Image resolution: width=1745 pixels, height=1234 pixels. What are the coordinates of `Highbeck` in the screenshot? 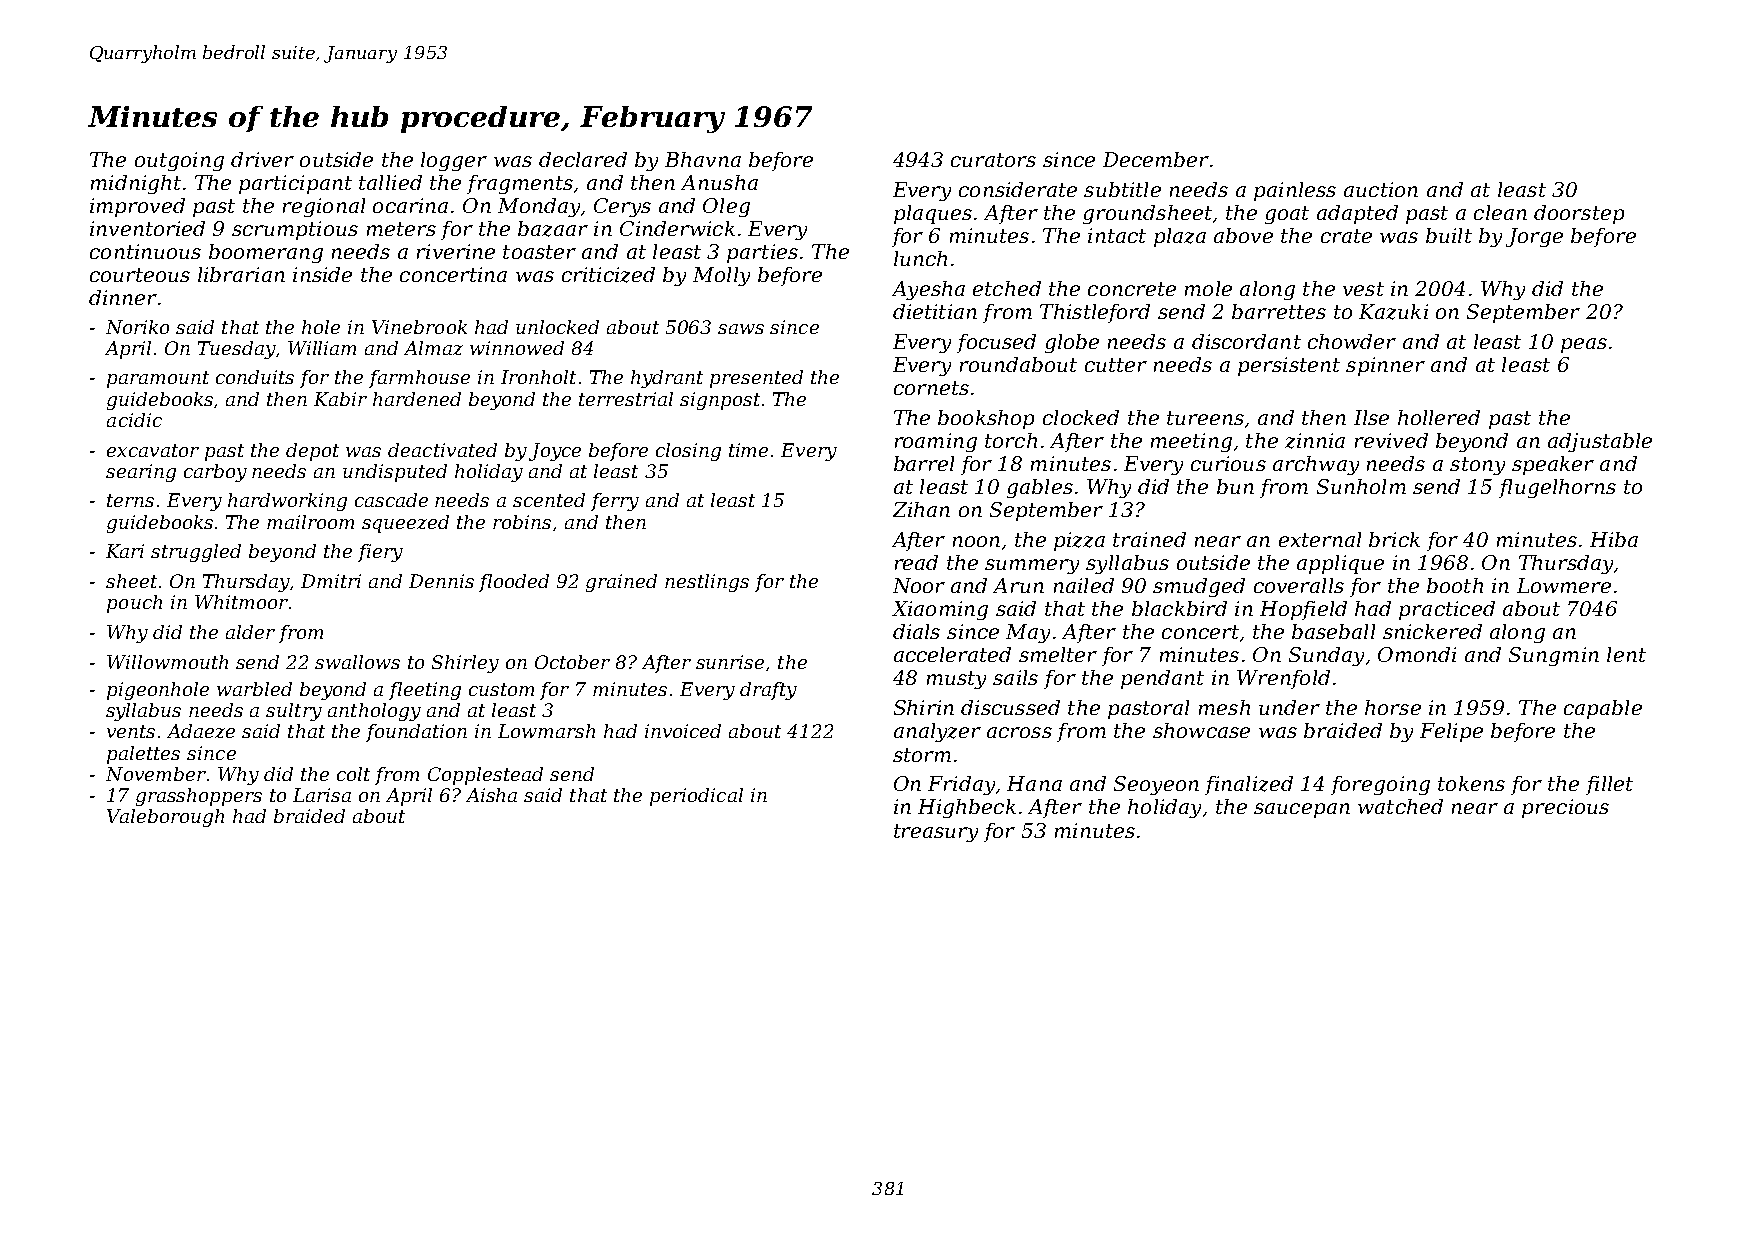 It's located at (967, 808).
